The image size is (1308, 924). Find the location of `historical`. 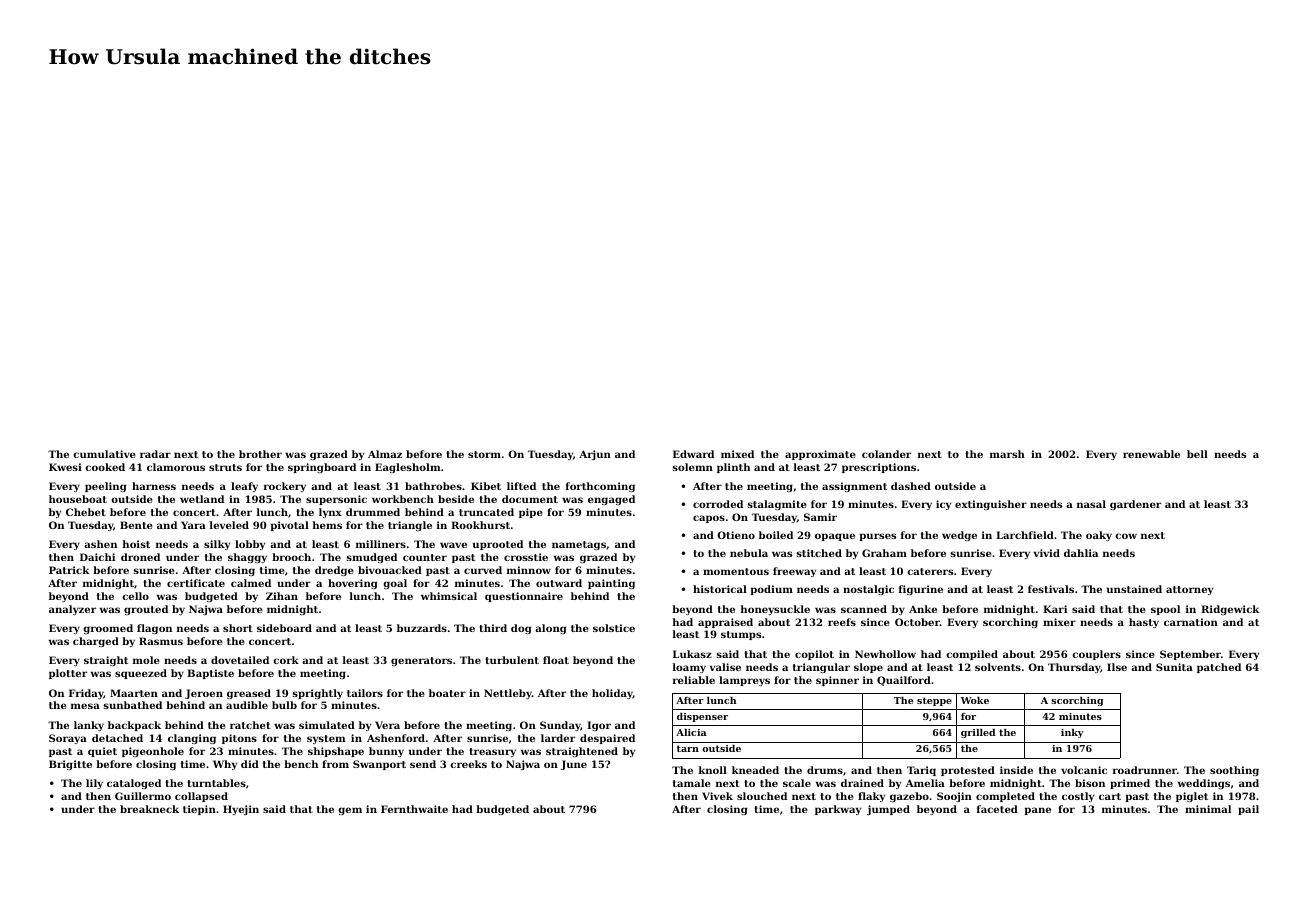

historical is located at coordinates (720, 589).
